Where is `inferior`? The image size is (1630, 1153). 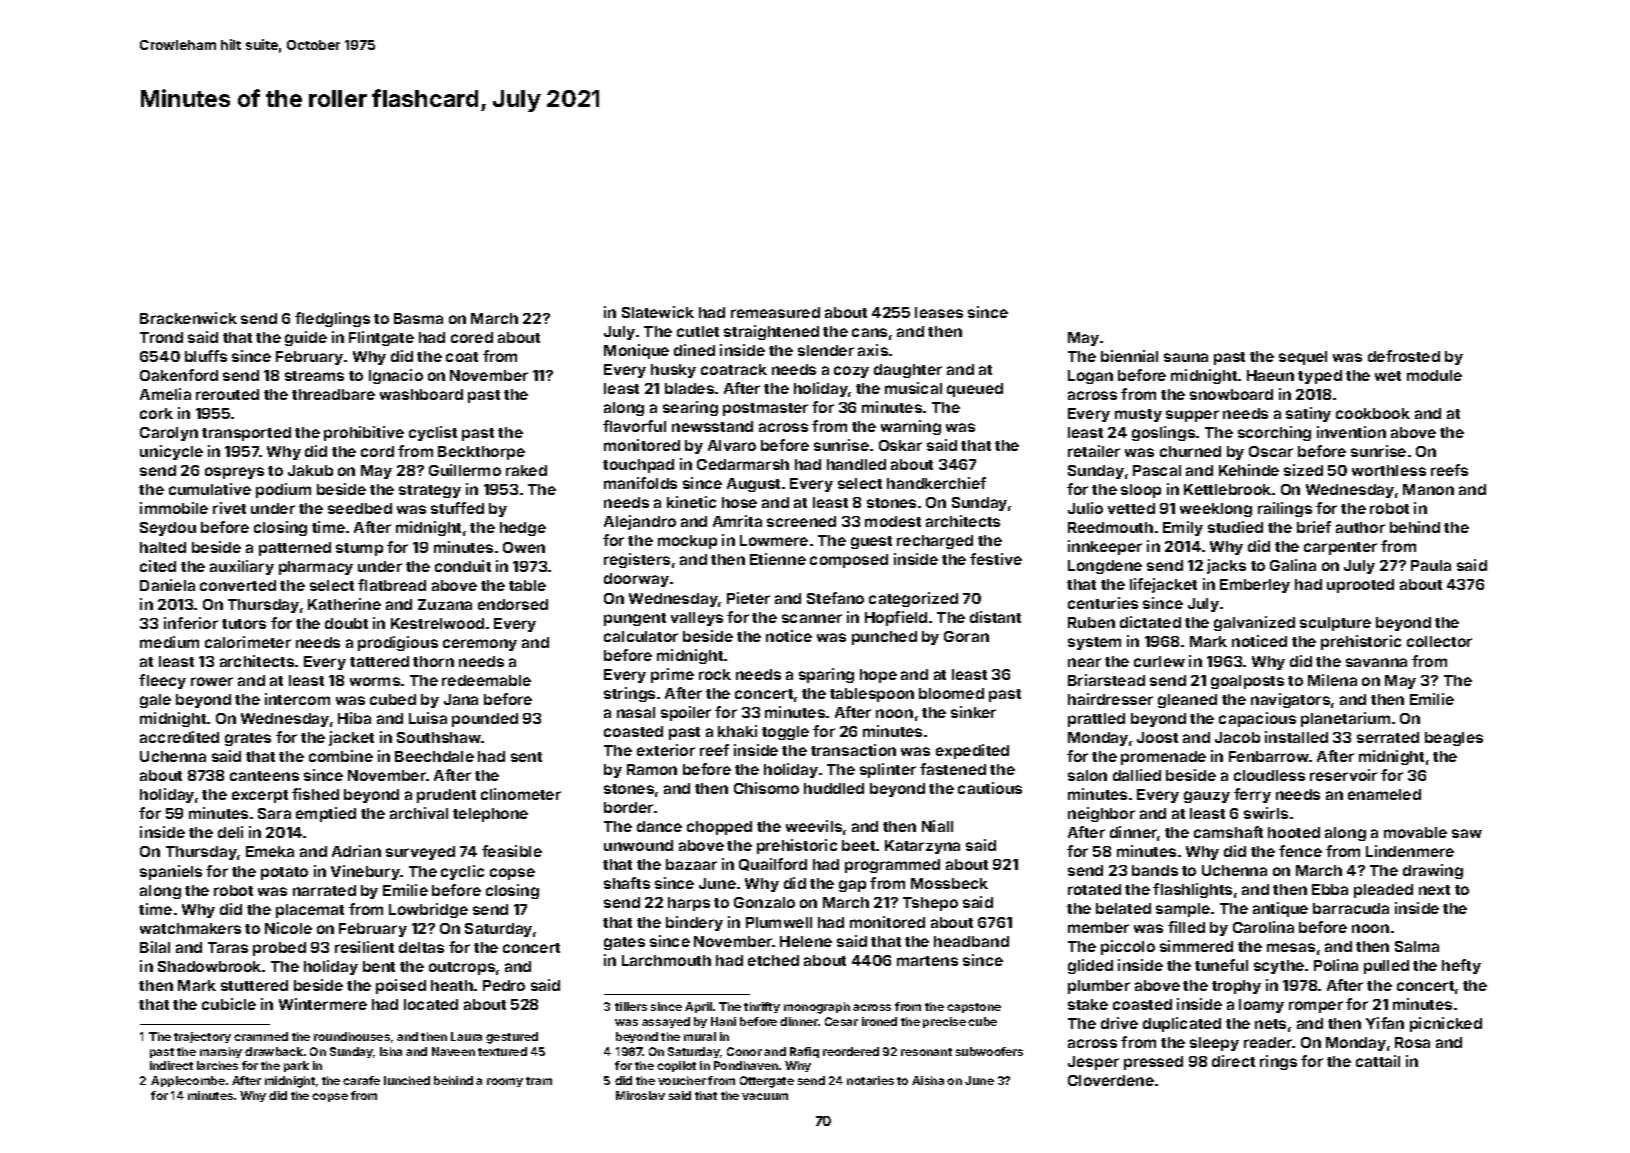 inferior is located at coordinates (191, 623).
